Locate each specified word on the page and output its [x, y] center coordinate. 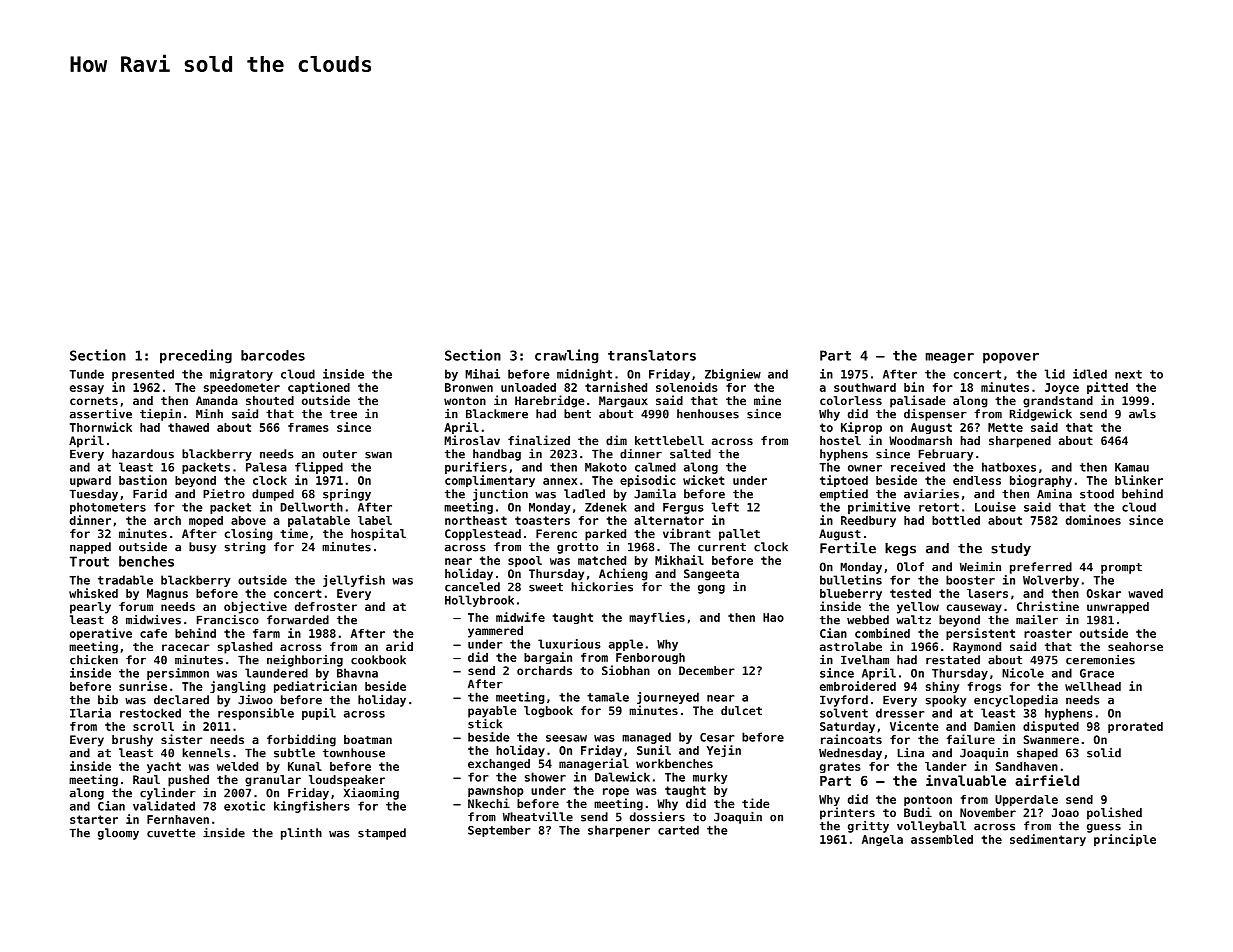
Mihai [482, 374]
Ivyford [844, 701]
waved [1145, 593]
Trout [89, 561]
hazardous [143, 454]
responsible [256, 714]
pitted [1107, 388]
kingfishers [312, 807]
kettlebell [669, 440]
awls [1142, 414]
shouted [270, 400]
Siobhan [626, 670]
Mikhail [679, 560]
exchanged [499, 765]
